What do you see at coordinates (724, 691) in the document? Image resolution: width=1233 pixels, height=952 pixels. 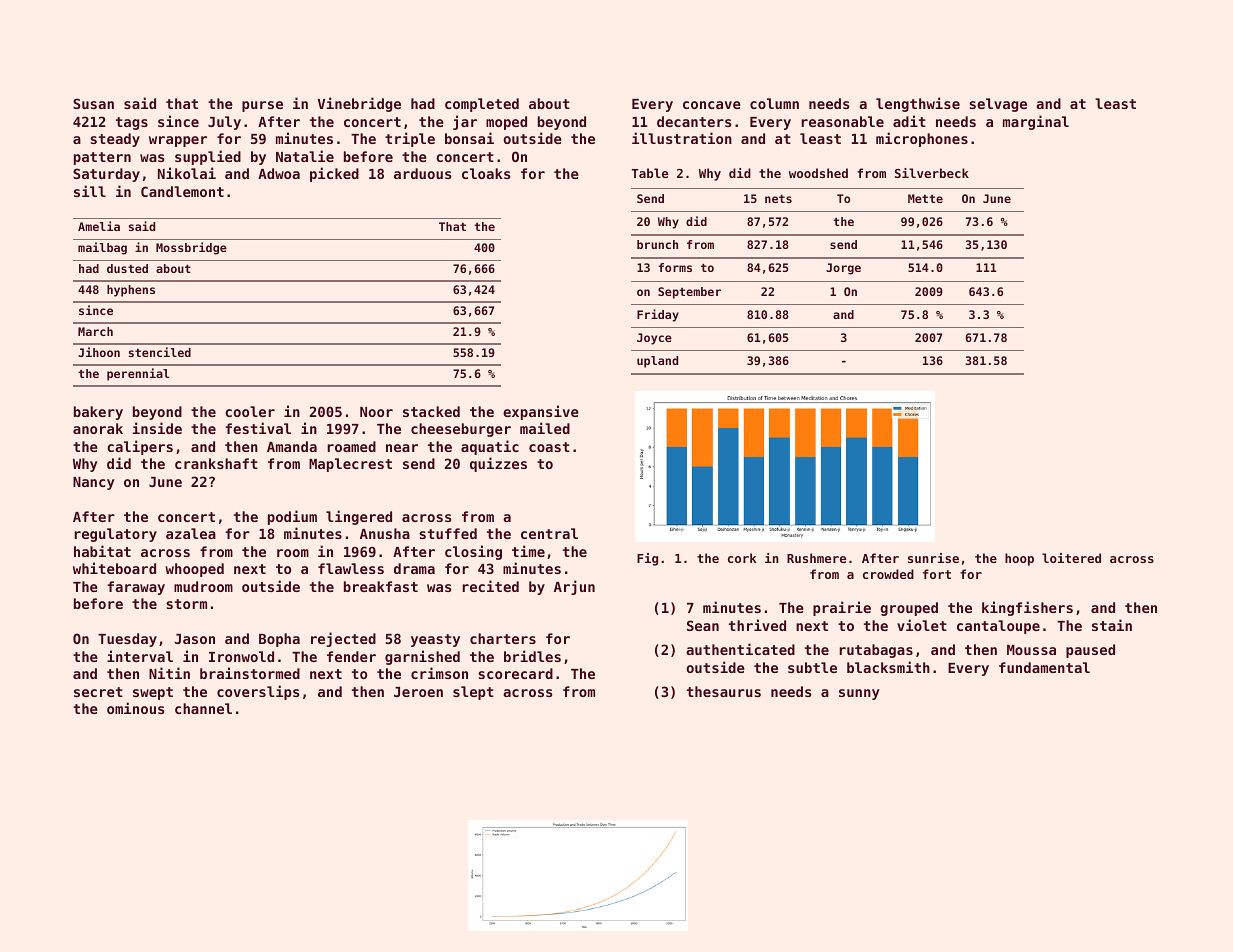 I see `thesaurus` at bounding box center [724, 691].
